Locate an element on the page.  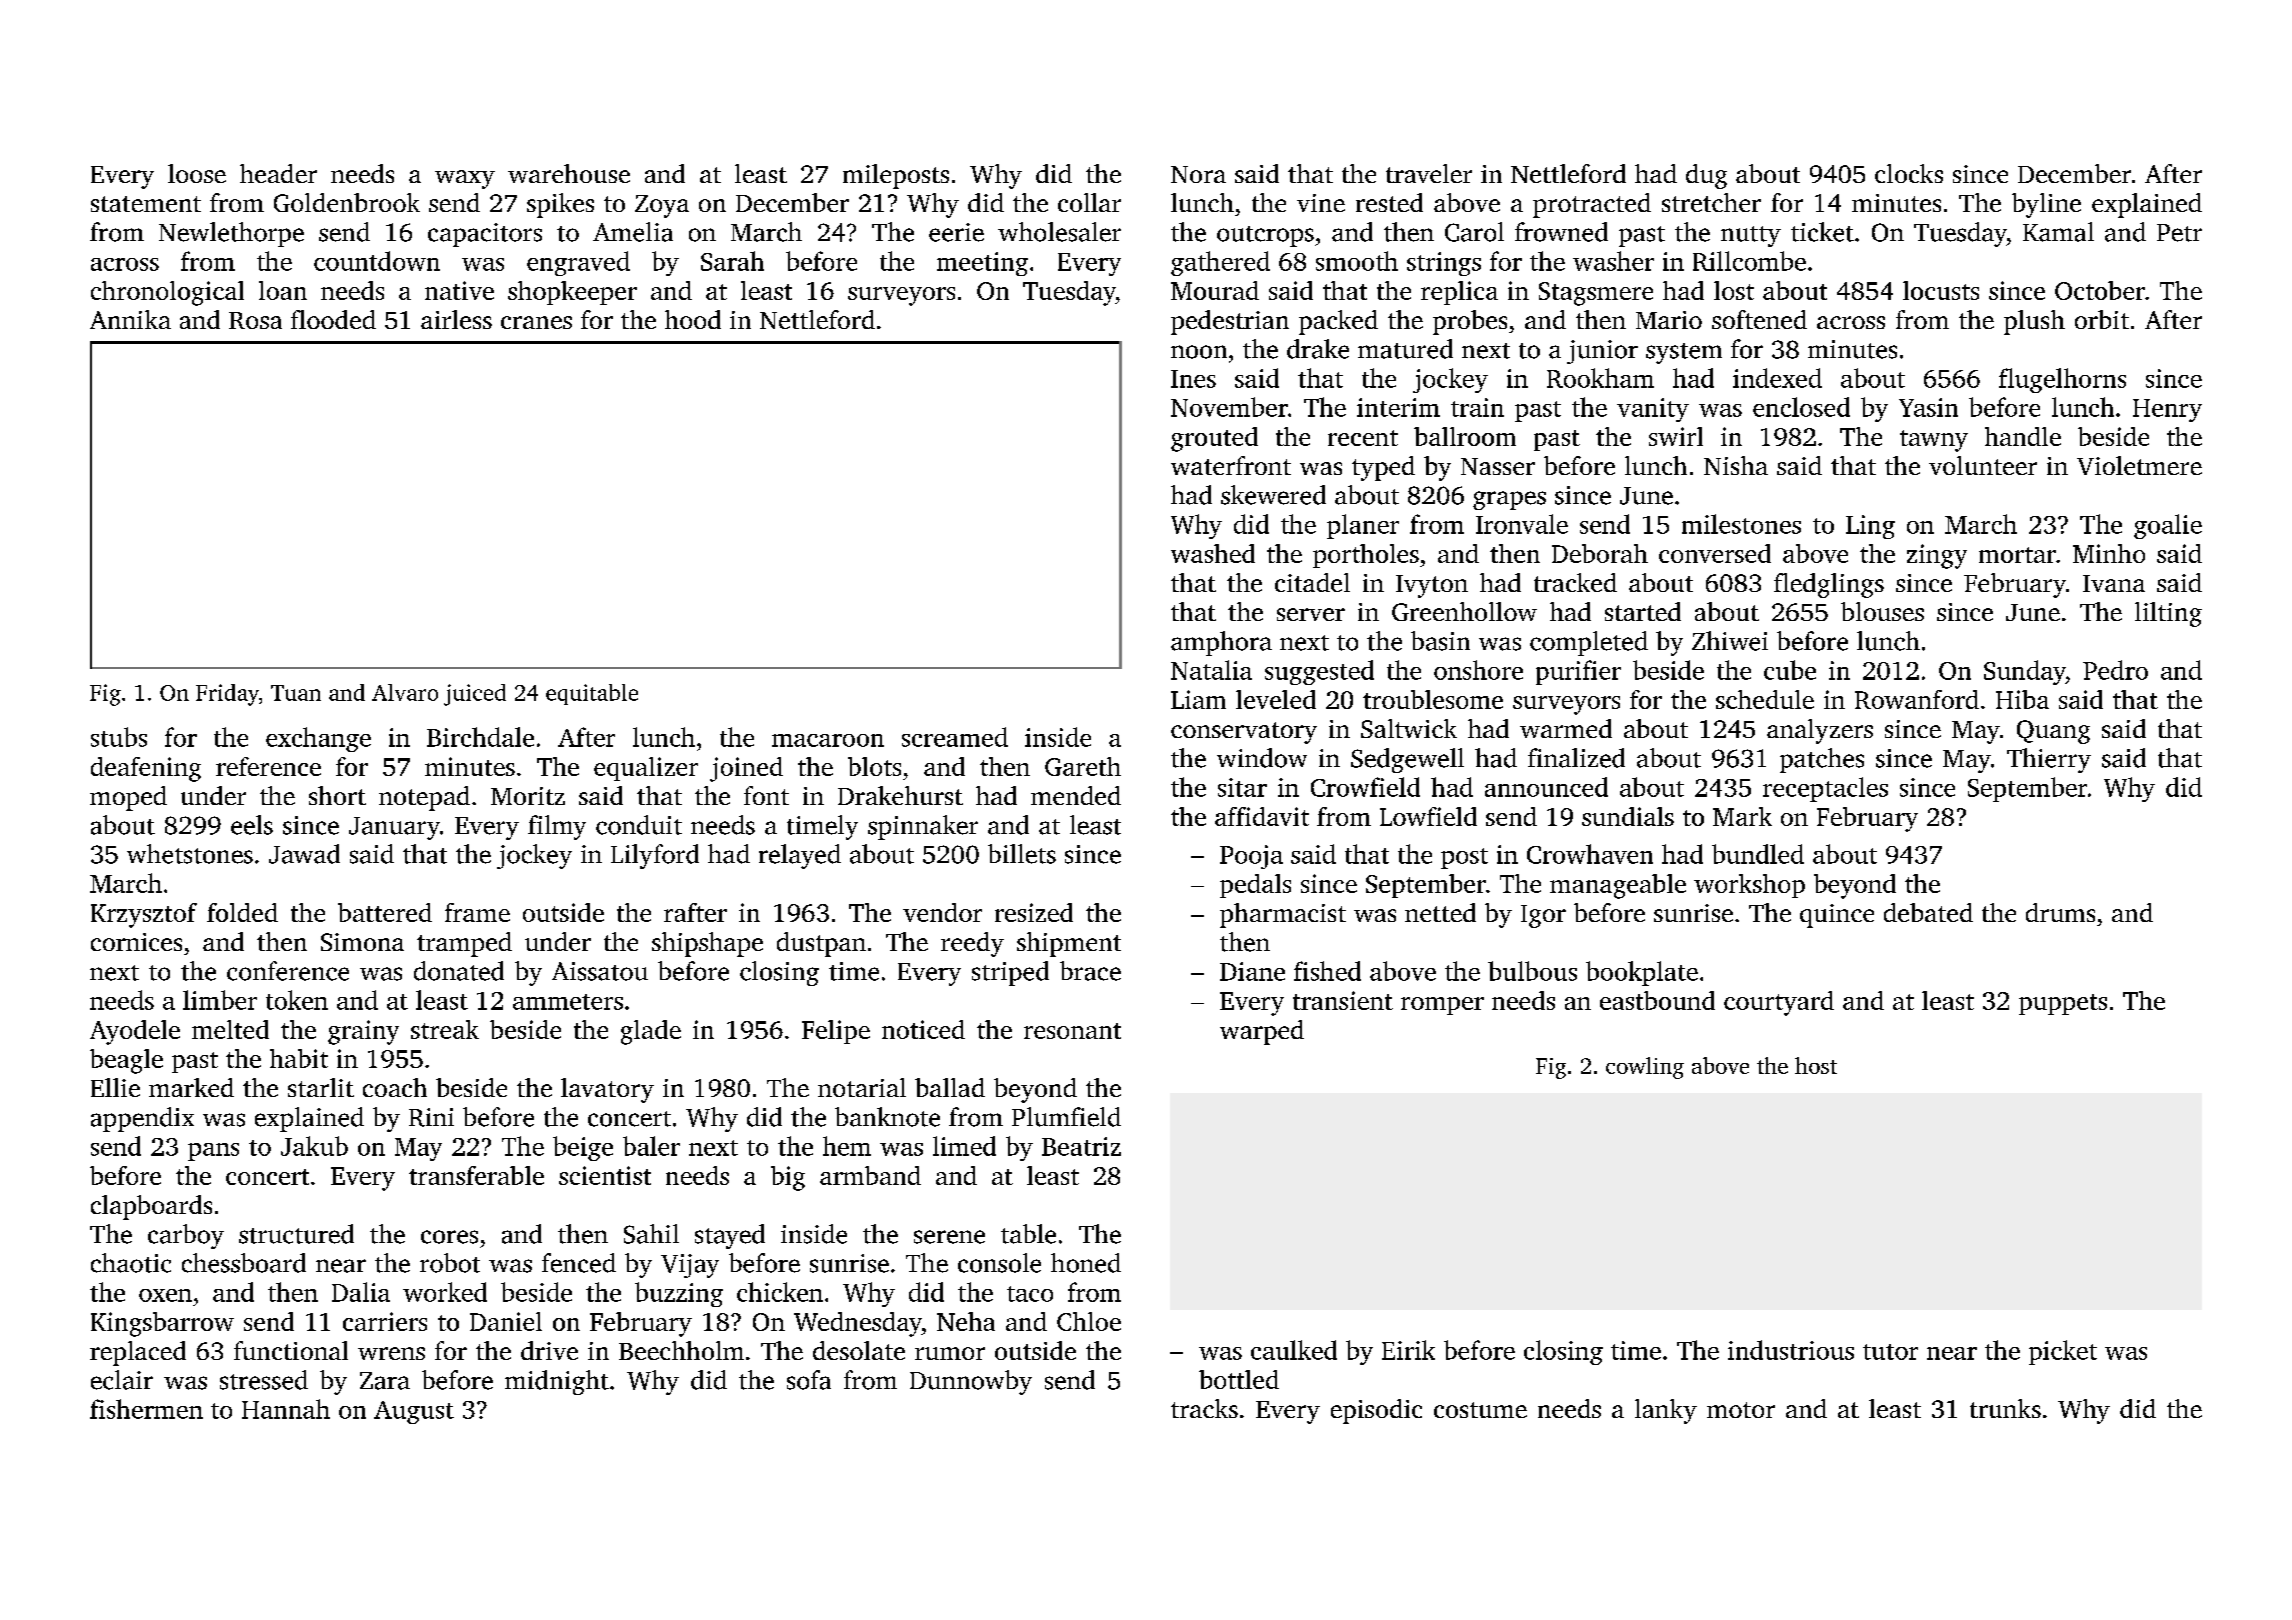
Zara is located at coordinates (385, 1381).
